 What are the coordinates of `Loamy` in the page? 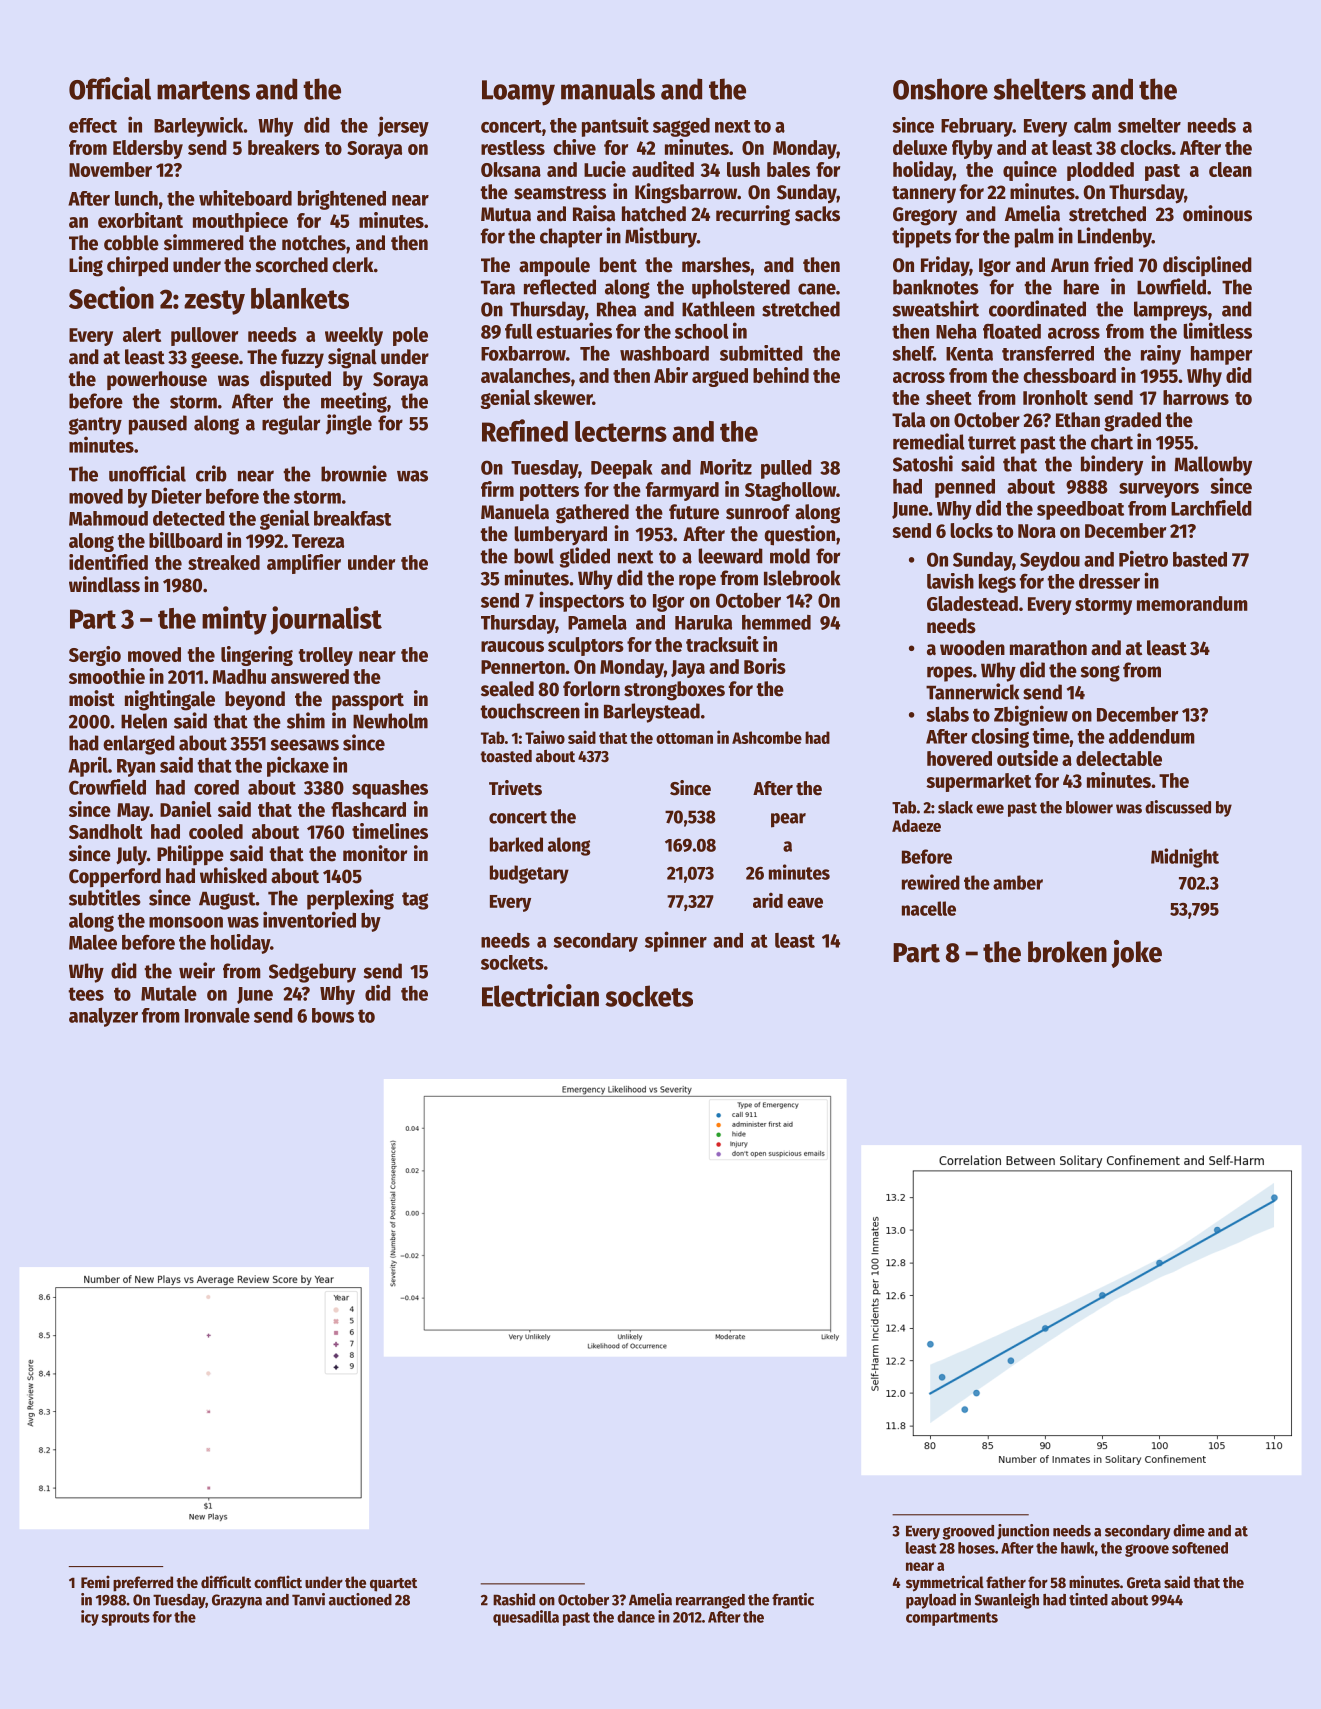 It's located at (518, 93).
